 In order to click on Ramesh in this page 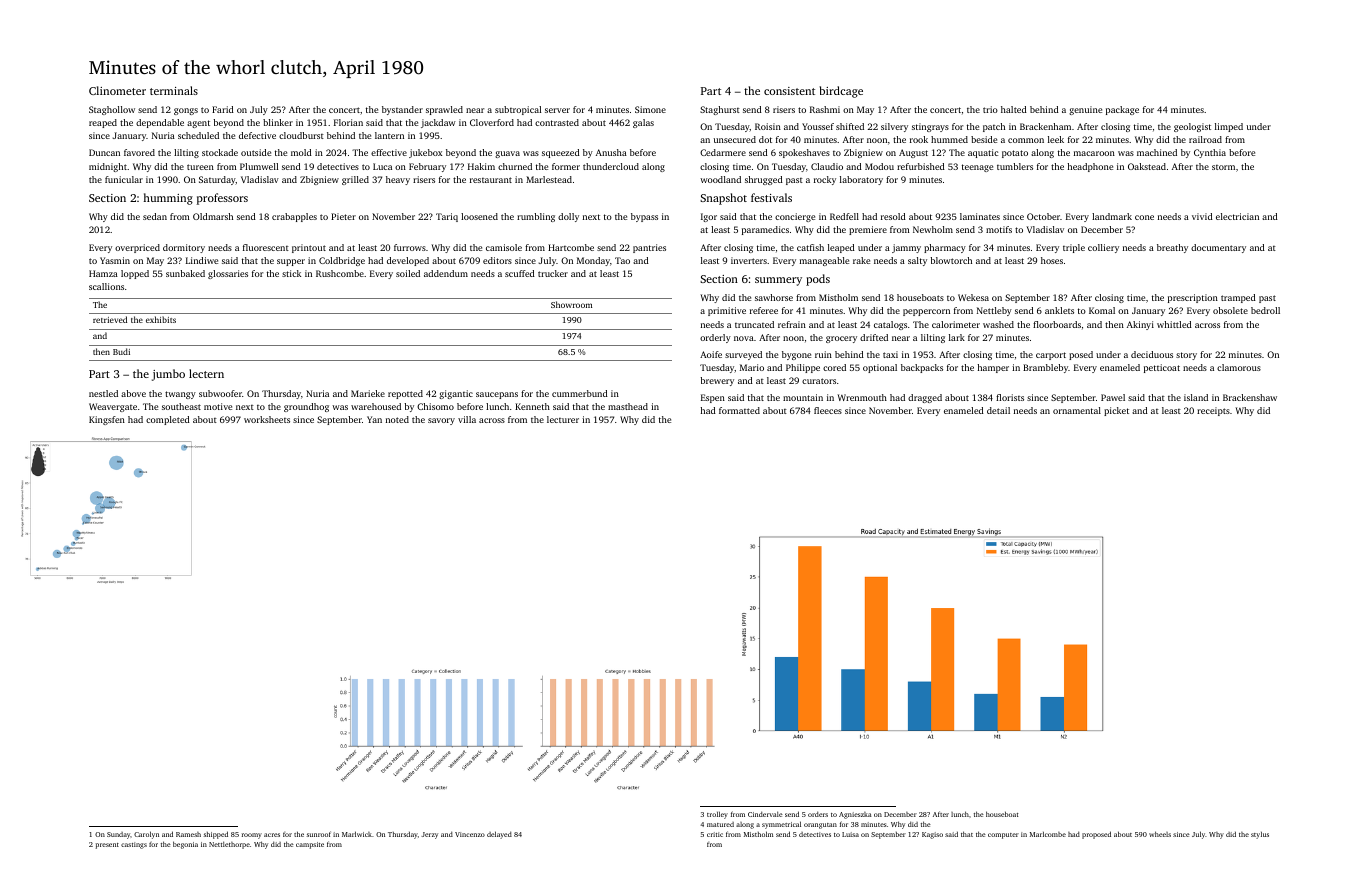, I will do `click(188, 834)`.
